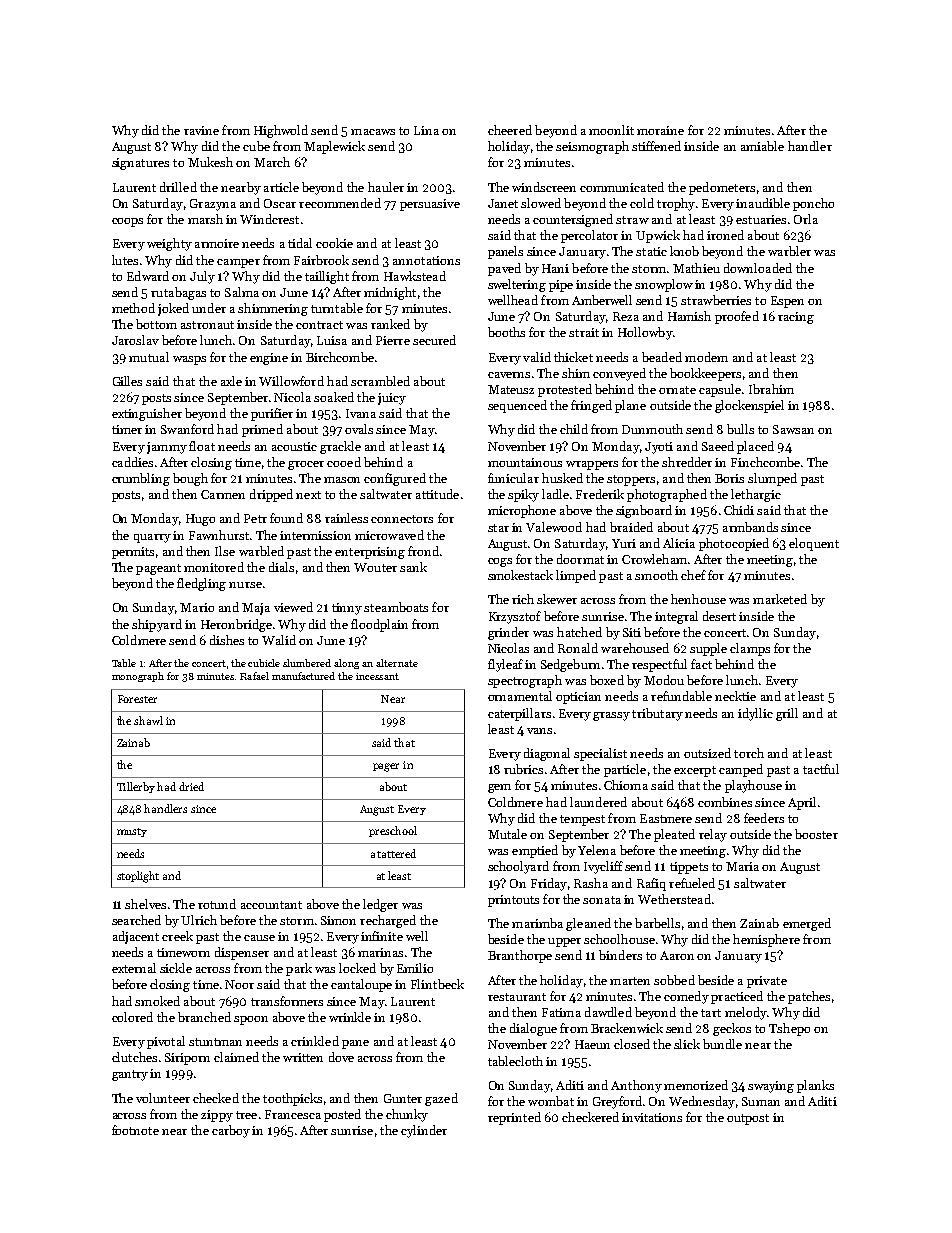 The height and width of the screenshot is (1233, 952). What do you see at coordinates (135, 1130) in the screenshot?
I see `footnote` at bounding box center [135, 1130].
